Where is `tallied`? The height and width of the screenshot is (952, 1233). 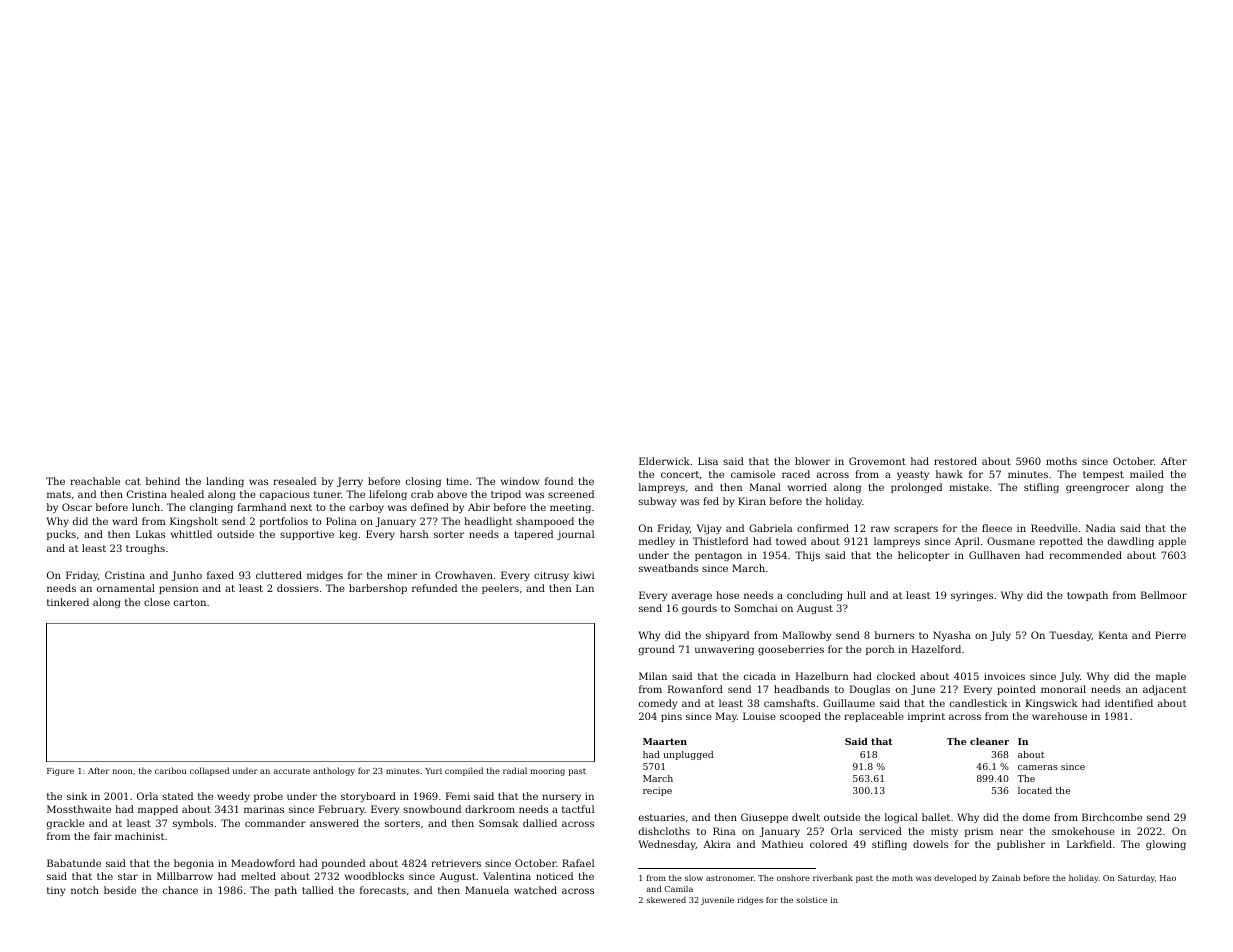 tallied is located at coordinates (318, 890).
